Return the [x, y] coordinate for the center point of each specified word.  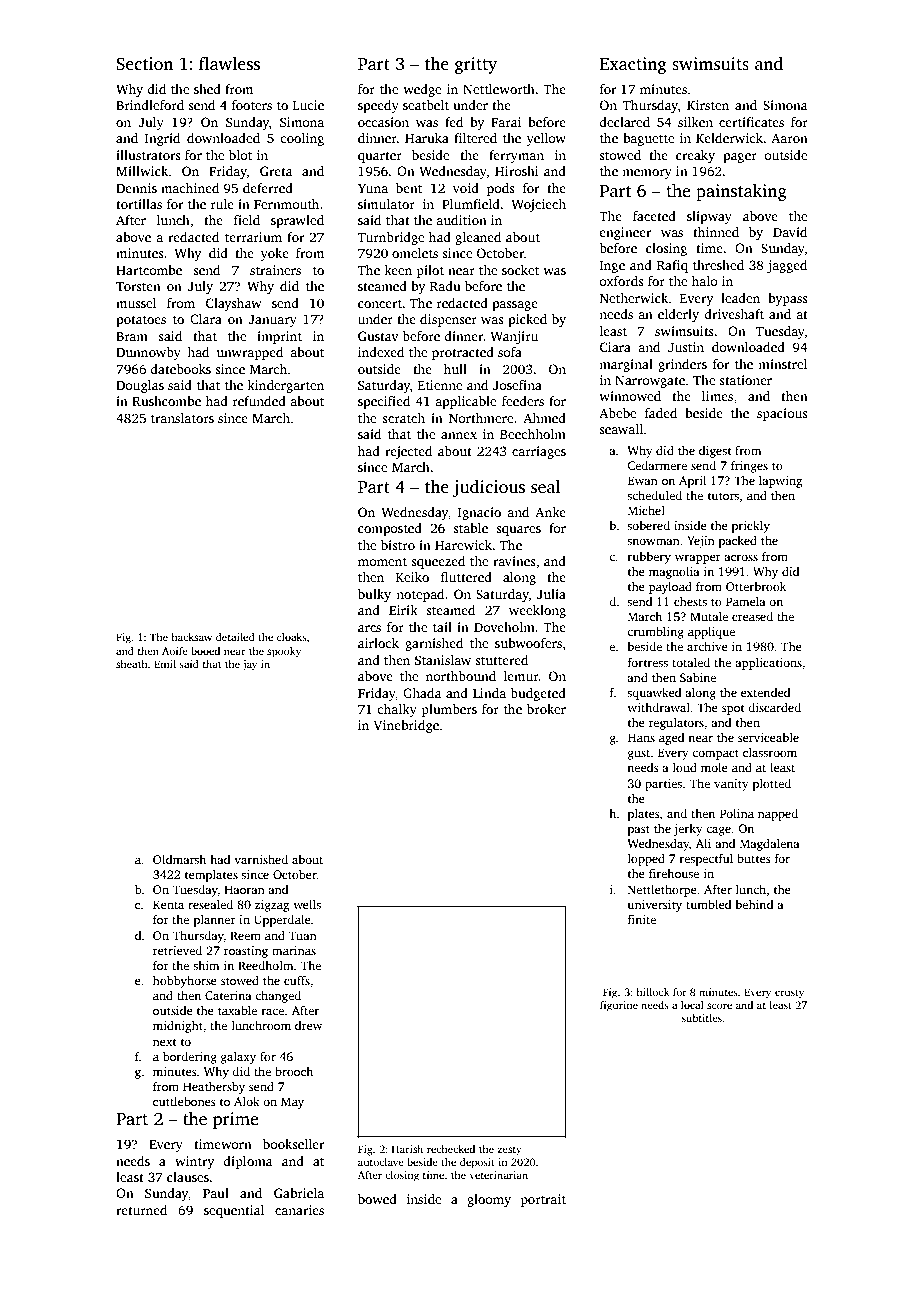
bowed [377, 1199]
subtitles [702, 1018]
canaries [299, 1210]
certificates [751, 122]
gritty [476, 65]
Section [144, 64]
